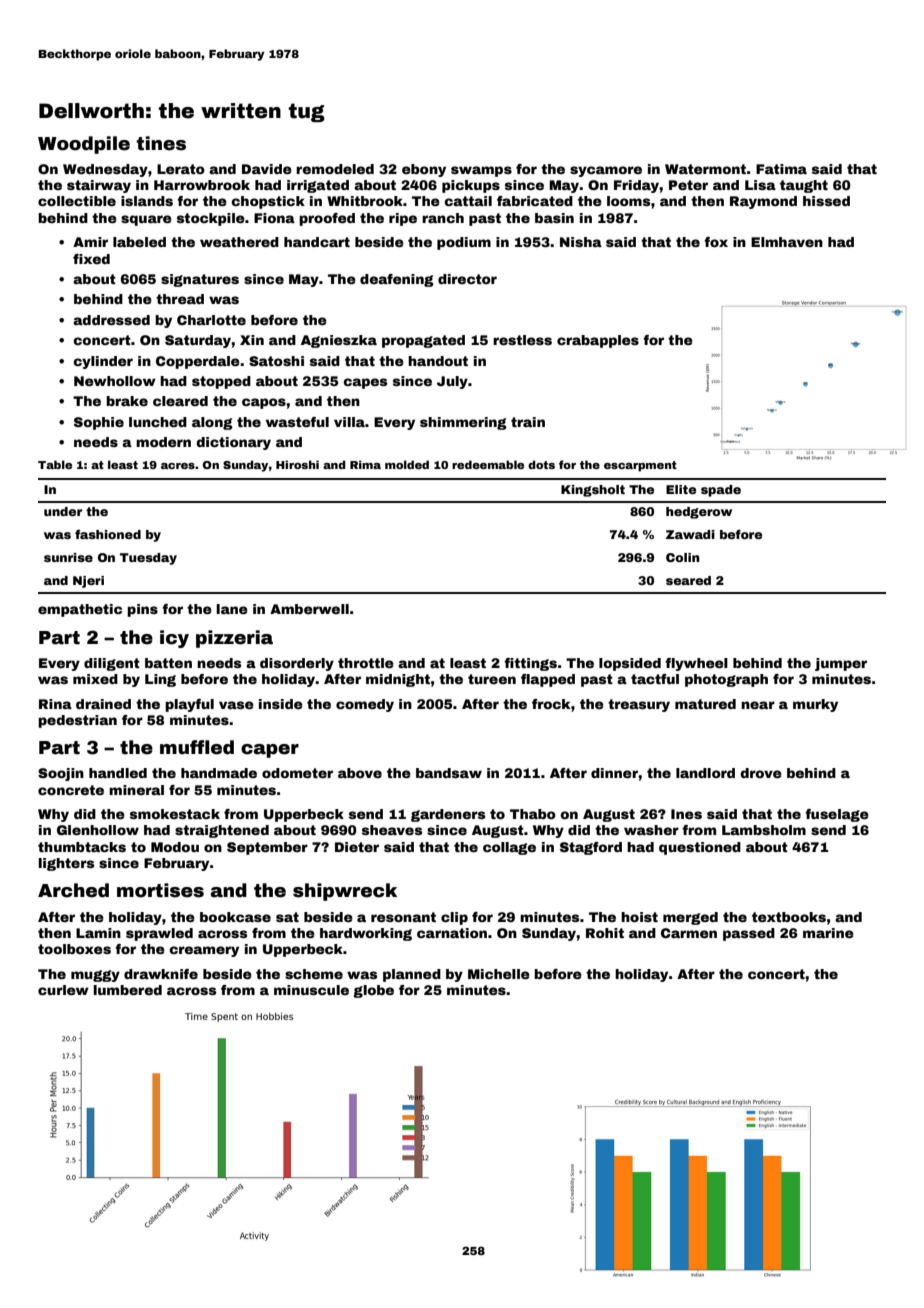 This image has width=924, height=1308. Describe the element at coordinates (683, 557) in the image. I see `Colin` at that location.
